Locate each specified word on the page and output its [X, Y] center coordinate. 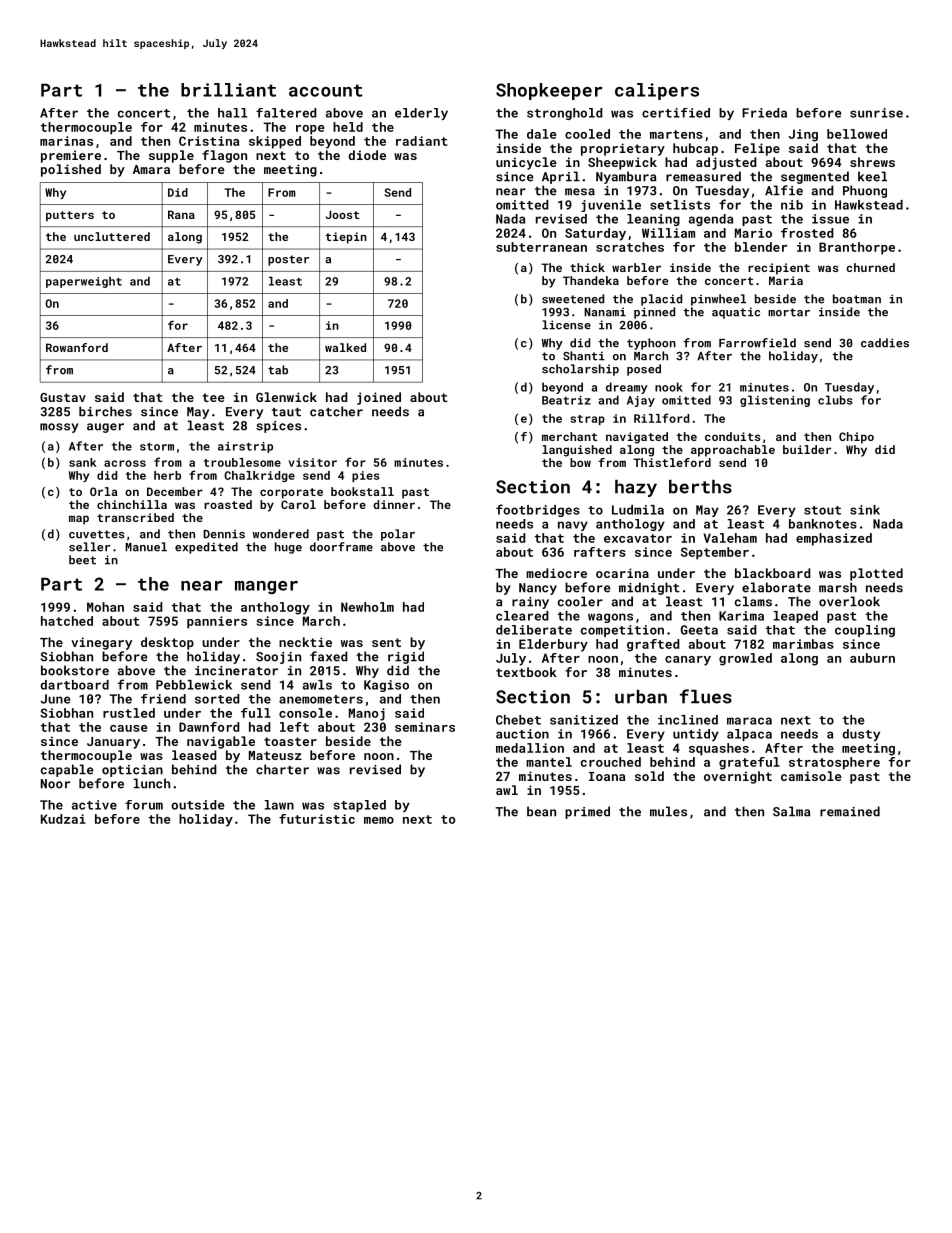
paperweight [84, 282]
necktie [305, 642]
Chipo [856, 438]
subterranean [541, 247]
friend [163, 699]
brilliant [228, 90]
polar [398, 535]
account [326, 90]
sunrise [876, 113]
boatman [857, 299]
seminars [425, 727]
